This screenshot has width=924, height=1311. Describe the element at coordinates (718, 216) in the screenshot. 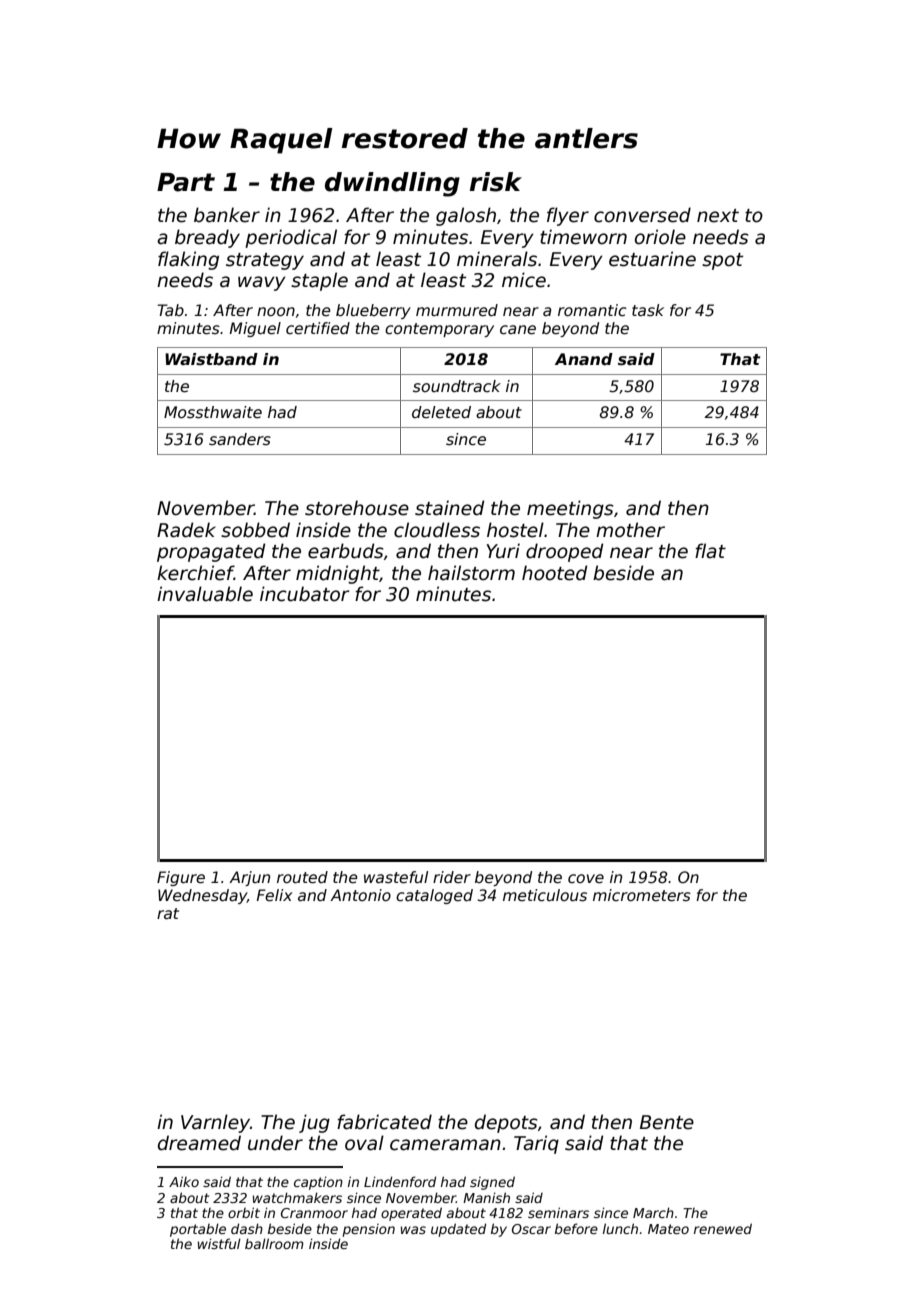

I see `next` at that location.
